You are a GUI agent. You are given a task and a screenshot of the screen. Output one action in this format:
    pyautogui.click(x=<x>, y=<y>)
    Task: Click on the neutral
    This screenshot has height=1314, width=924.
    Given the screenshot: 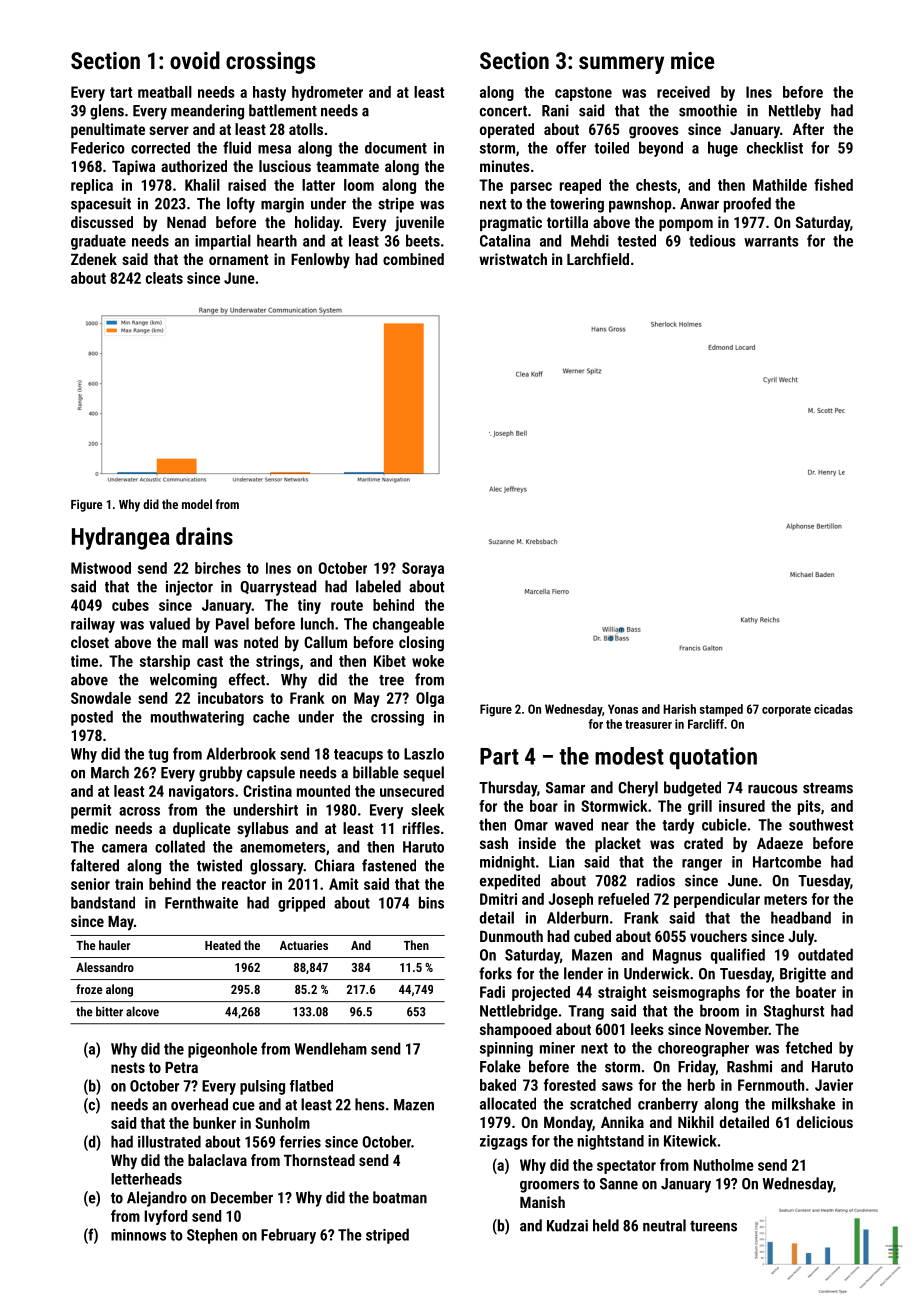 What is the action you would take?
    pyautogui.click(x=664, y=1225)
